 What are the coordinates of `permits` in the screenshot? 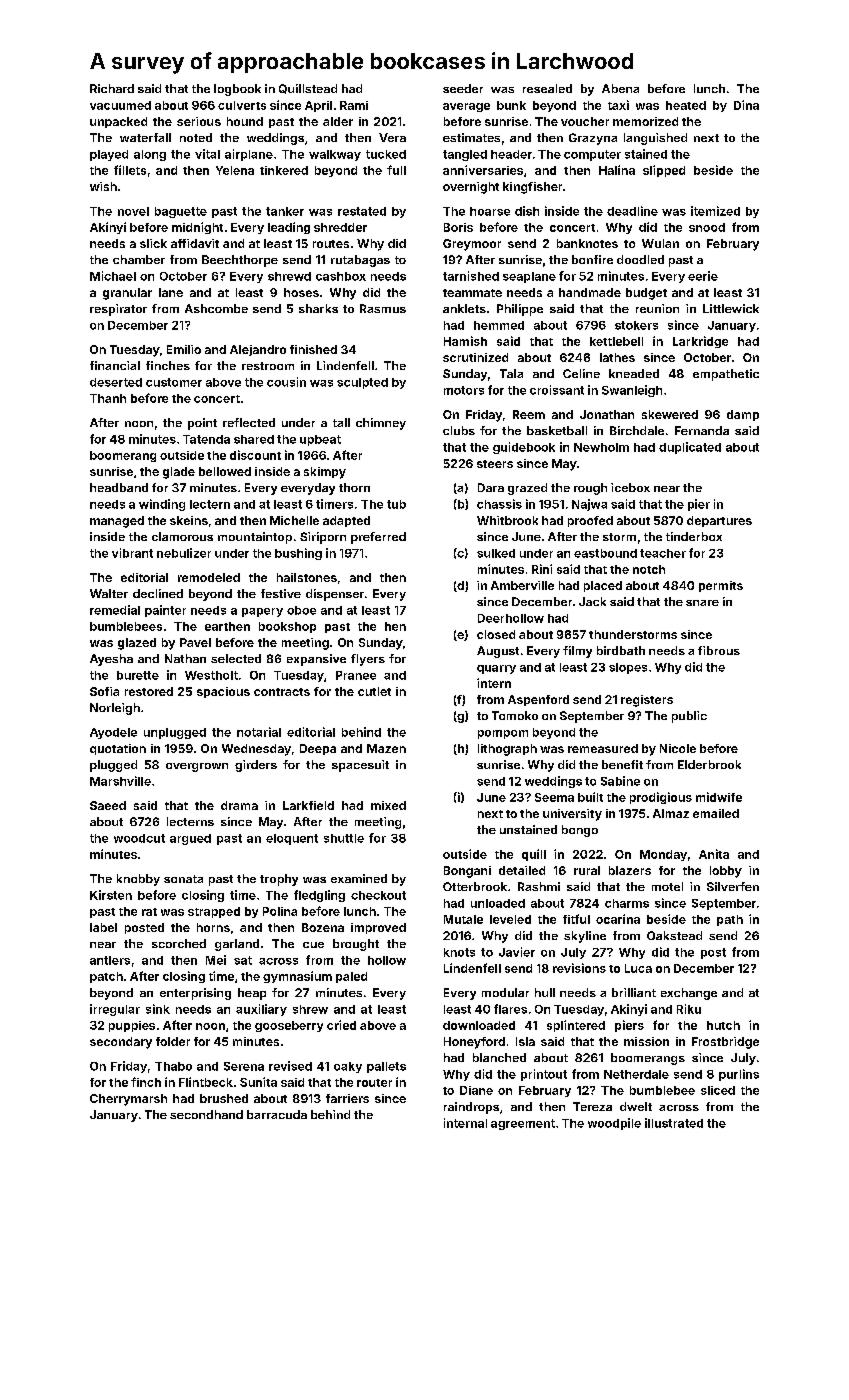 It's located at (721, 586).
